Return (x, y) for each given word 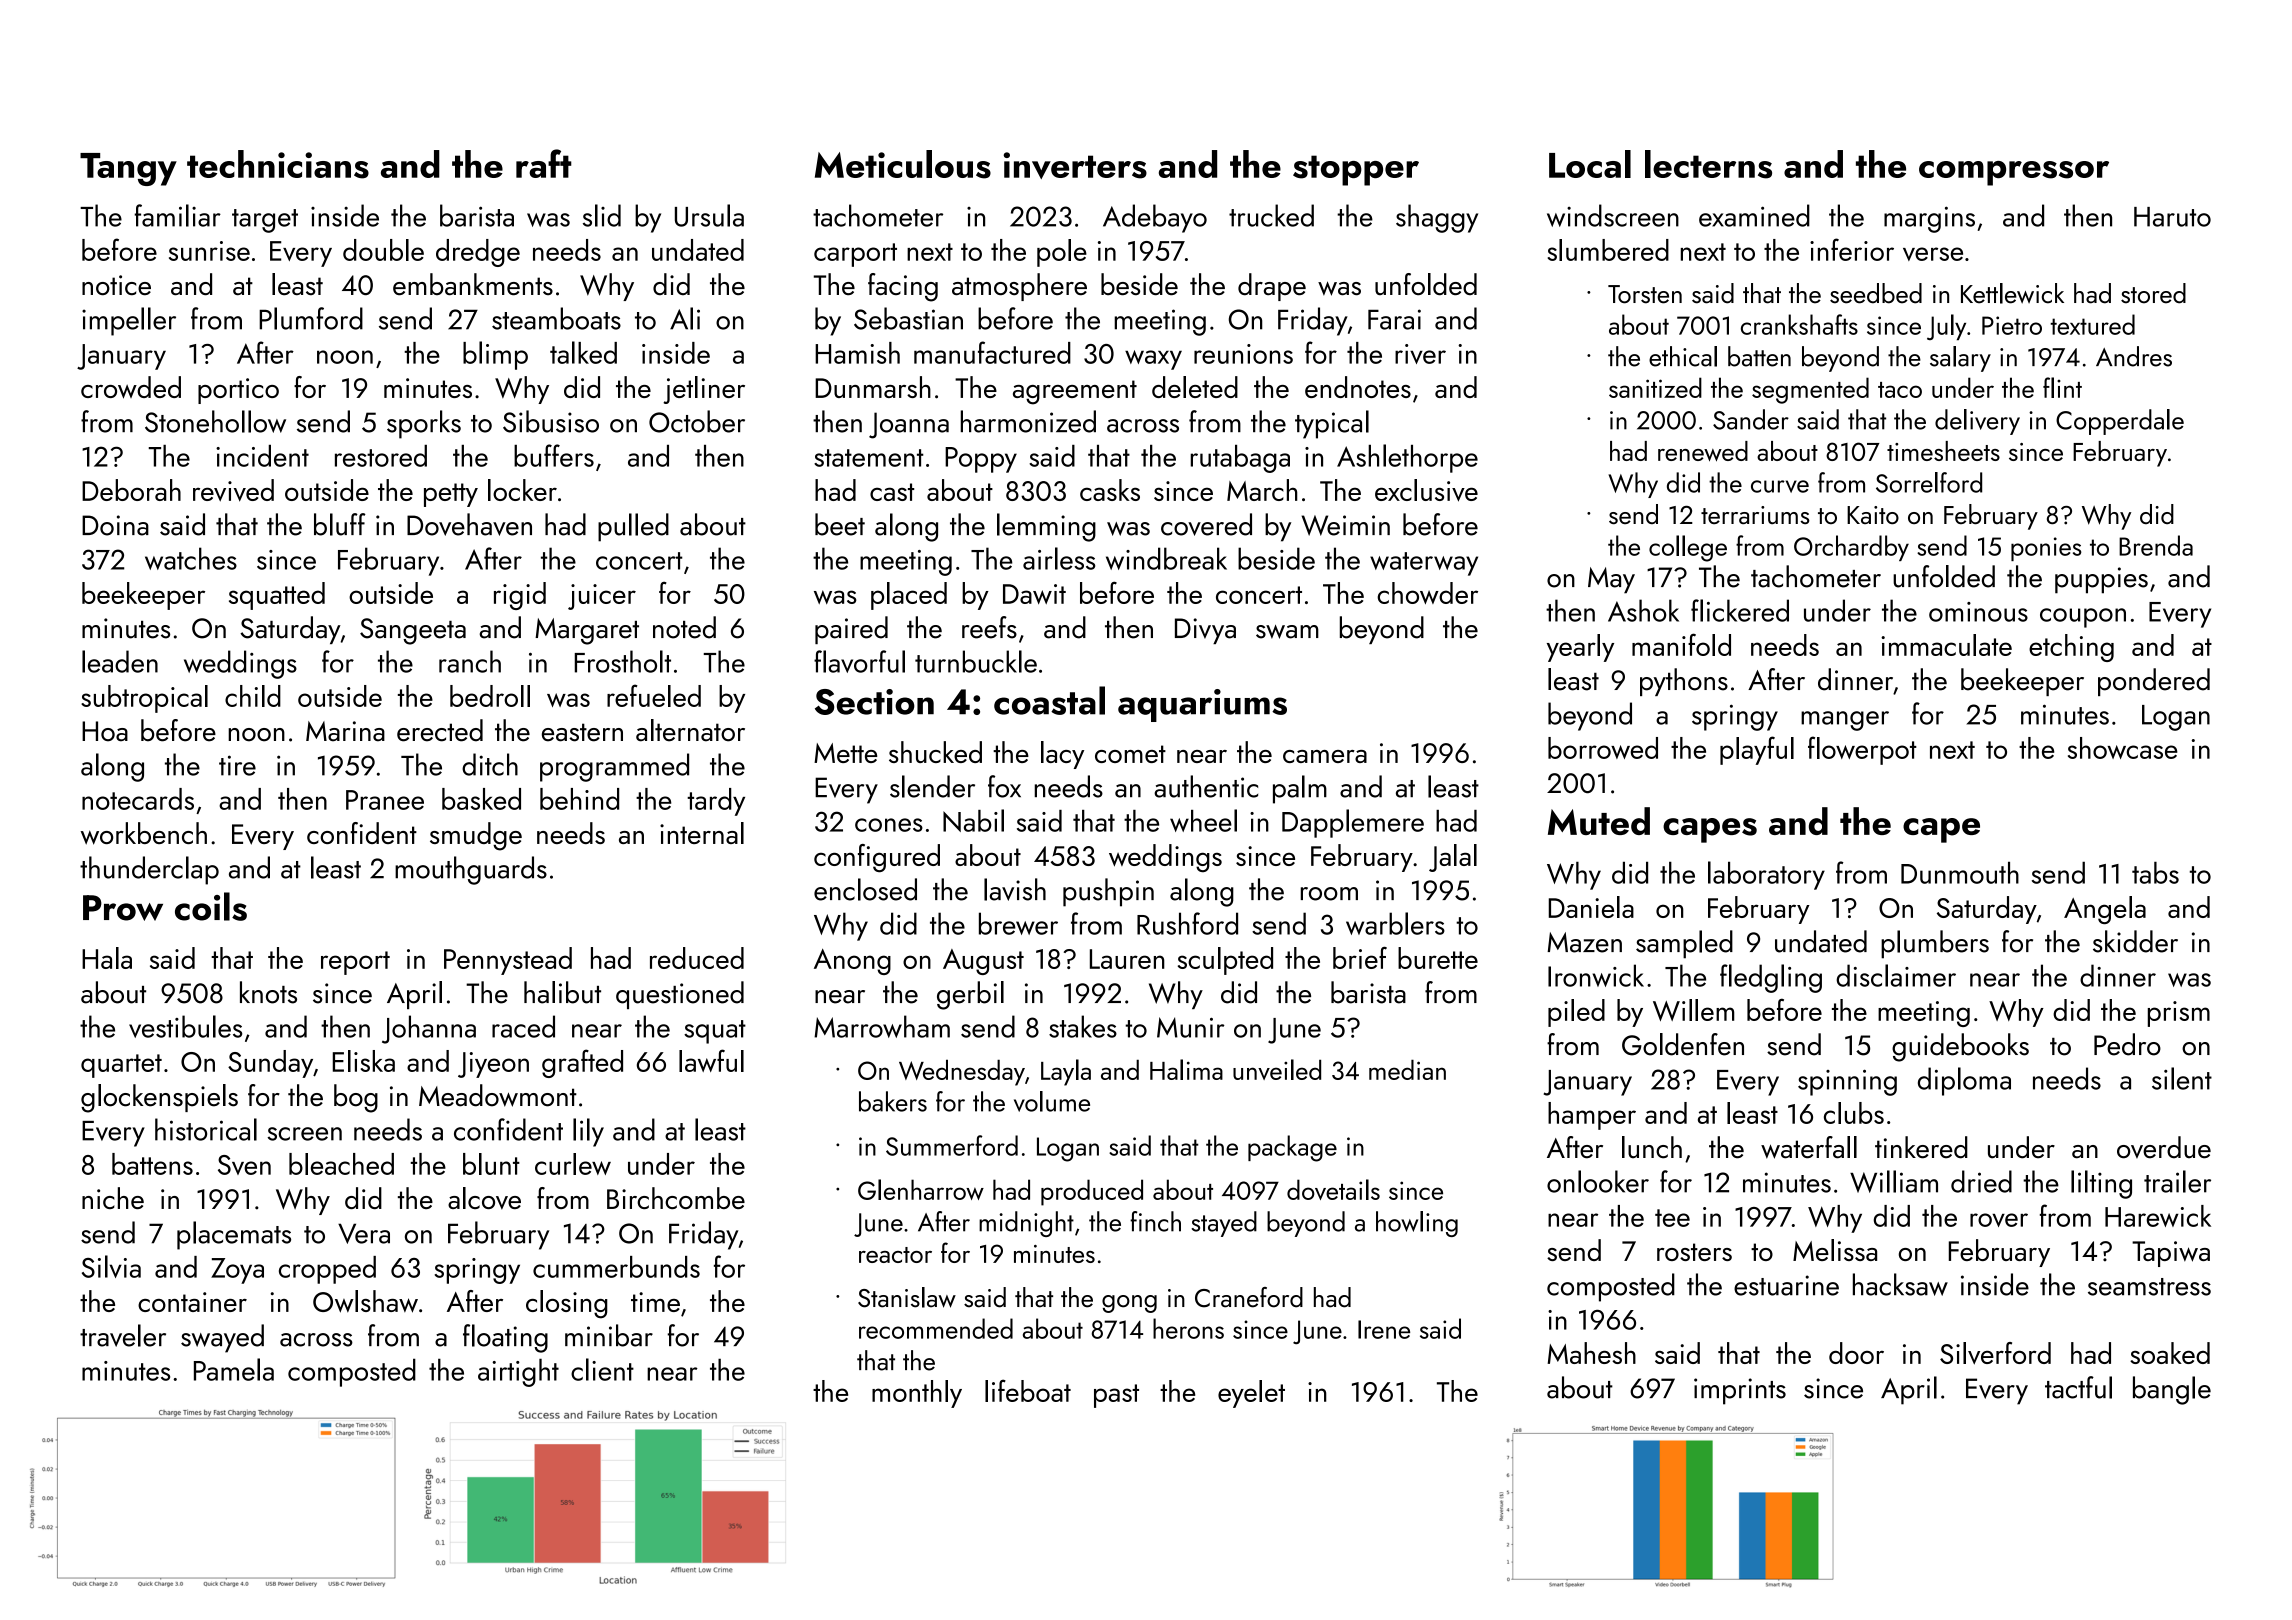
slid (602, 215)
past (1116, 1396)
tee (1672, 1218)
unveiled (1277, 1069)
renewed (1703, 451)
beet (840, 524)
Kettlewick (2012, 293)
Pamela (234, 1369)
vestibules (185, 1026)
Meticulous (903, 164)
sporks (424, 424)
